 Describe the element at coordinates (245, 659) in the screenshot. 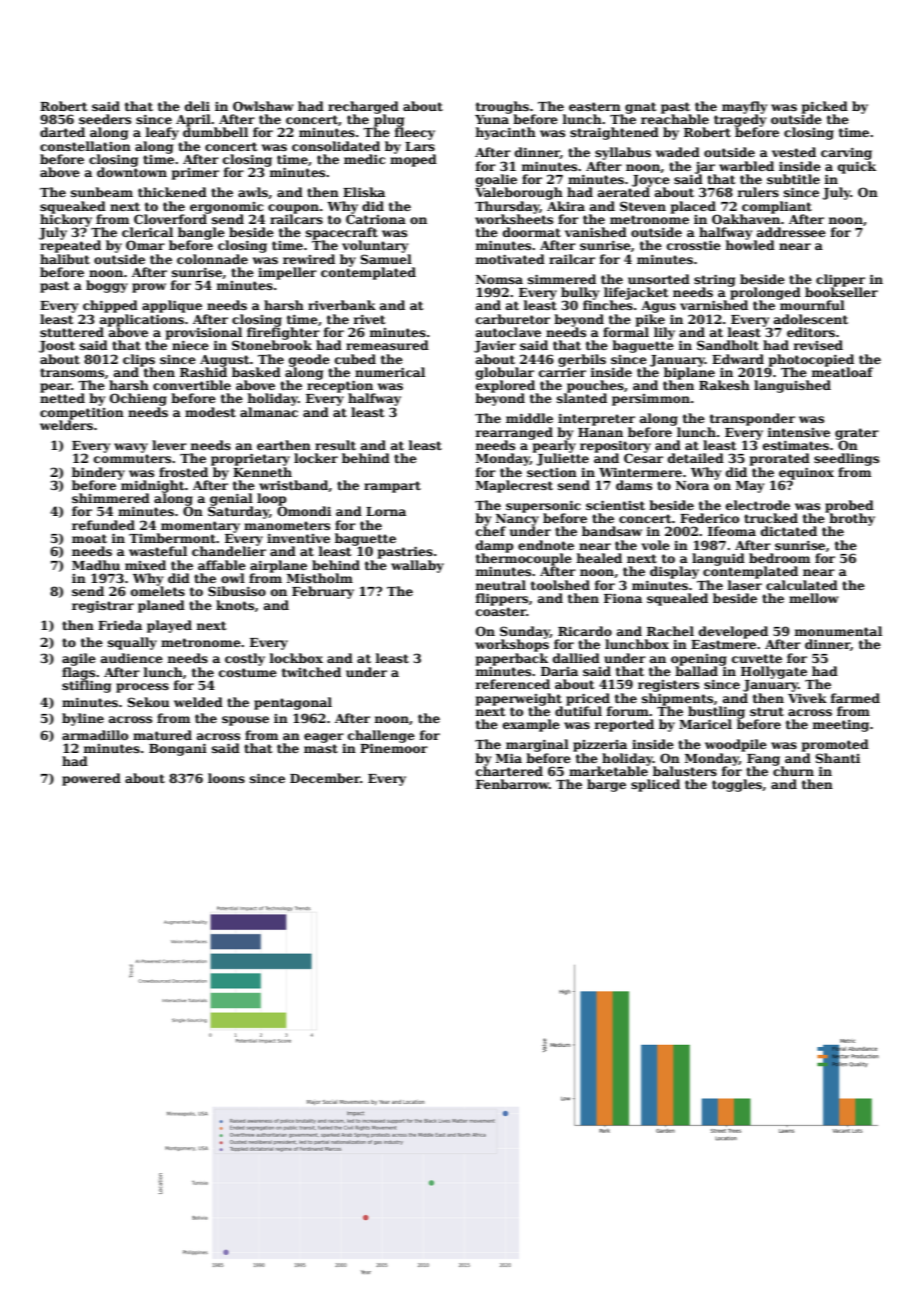

I see `costly` at that location.
